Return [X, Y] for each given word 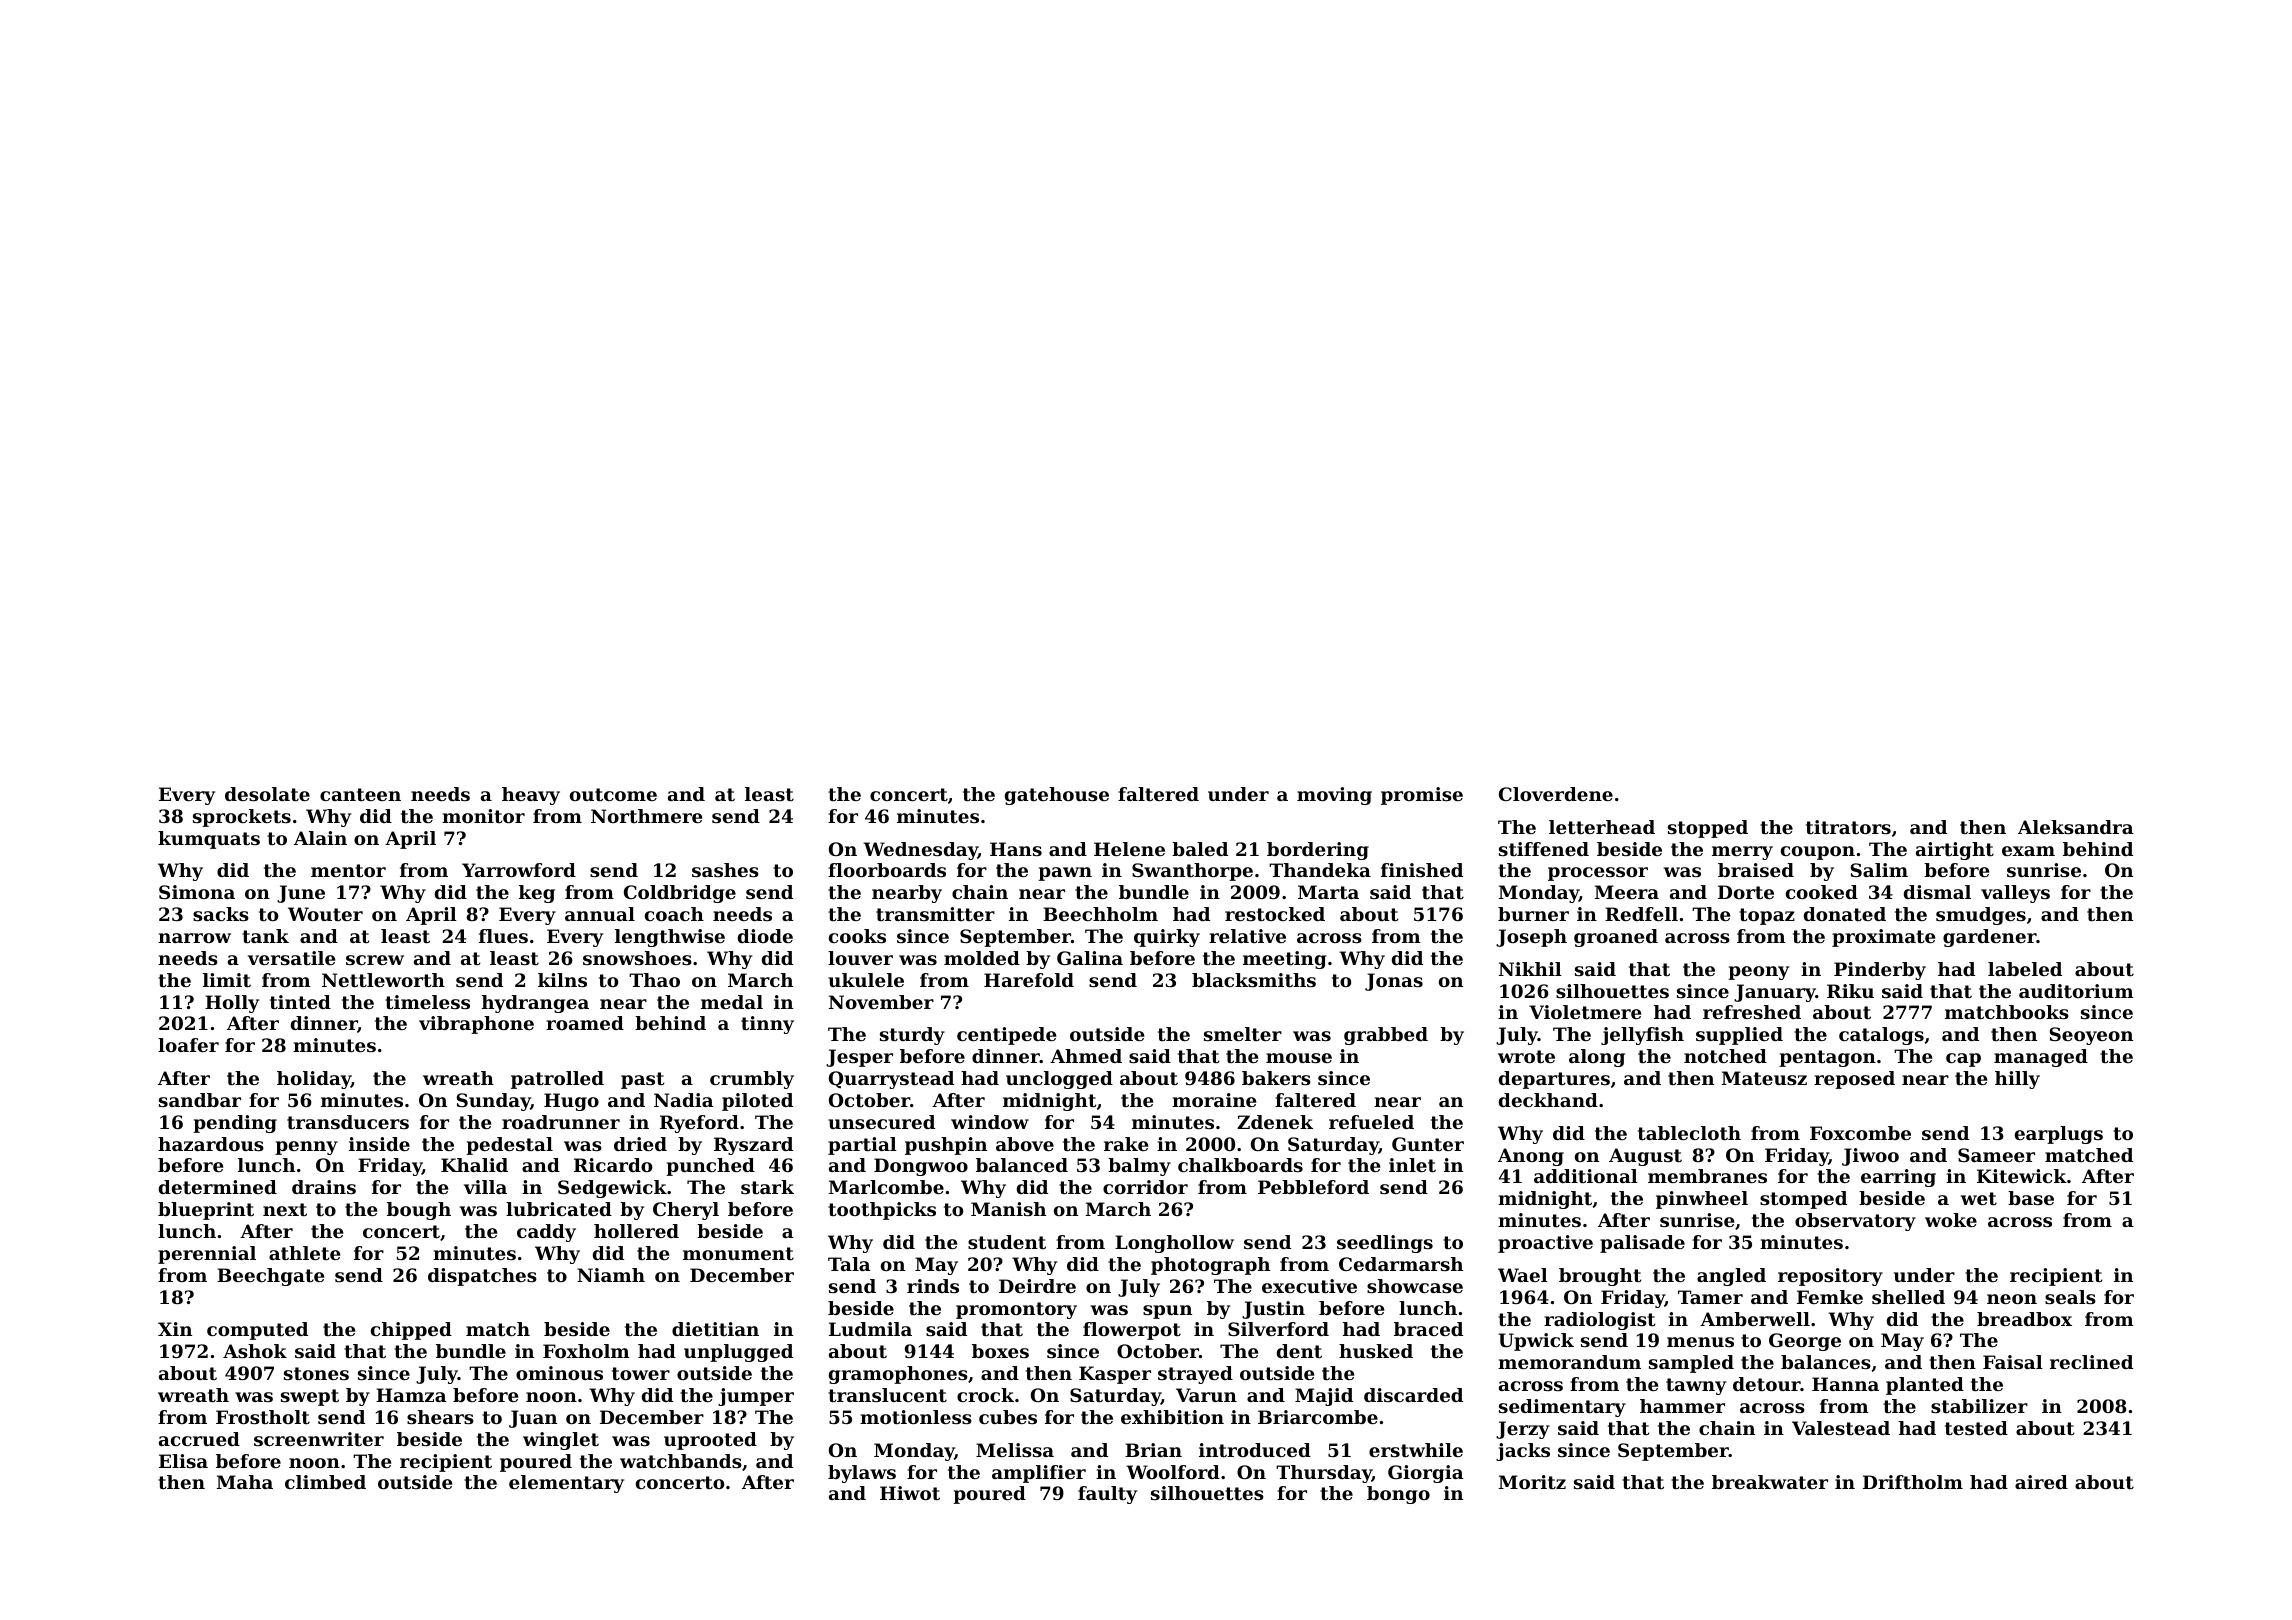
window [990, 1122]
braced [1428, 1329]
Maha [245, 1482]
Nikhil [1530, 969]
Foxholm [586, 1351]
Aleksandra [2075, 827]
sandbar [200, 1100]
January [1775, 993]
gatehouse [1057, 796]
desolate [267, 794]
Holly [232, 1004]
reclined [2091, 1362]
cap [1963, 1060]
